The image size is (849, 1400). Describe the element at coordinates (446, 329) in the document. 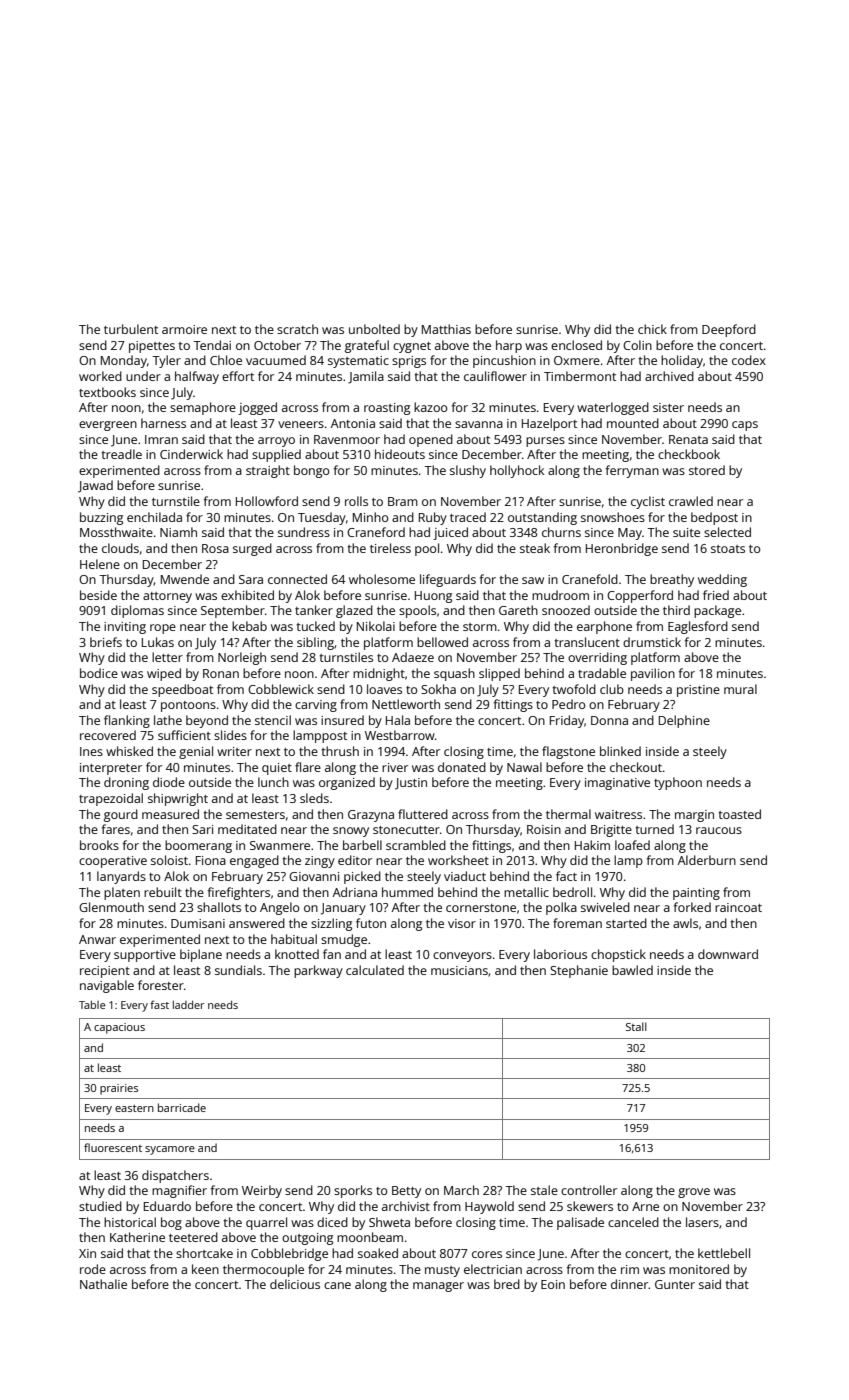

I see `Matthias` at that location.
